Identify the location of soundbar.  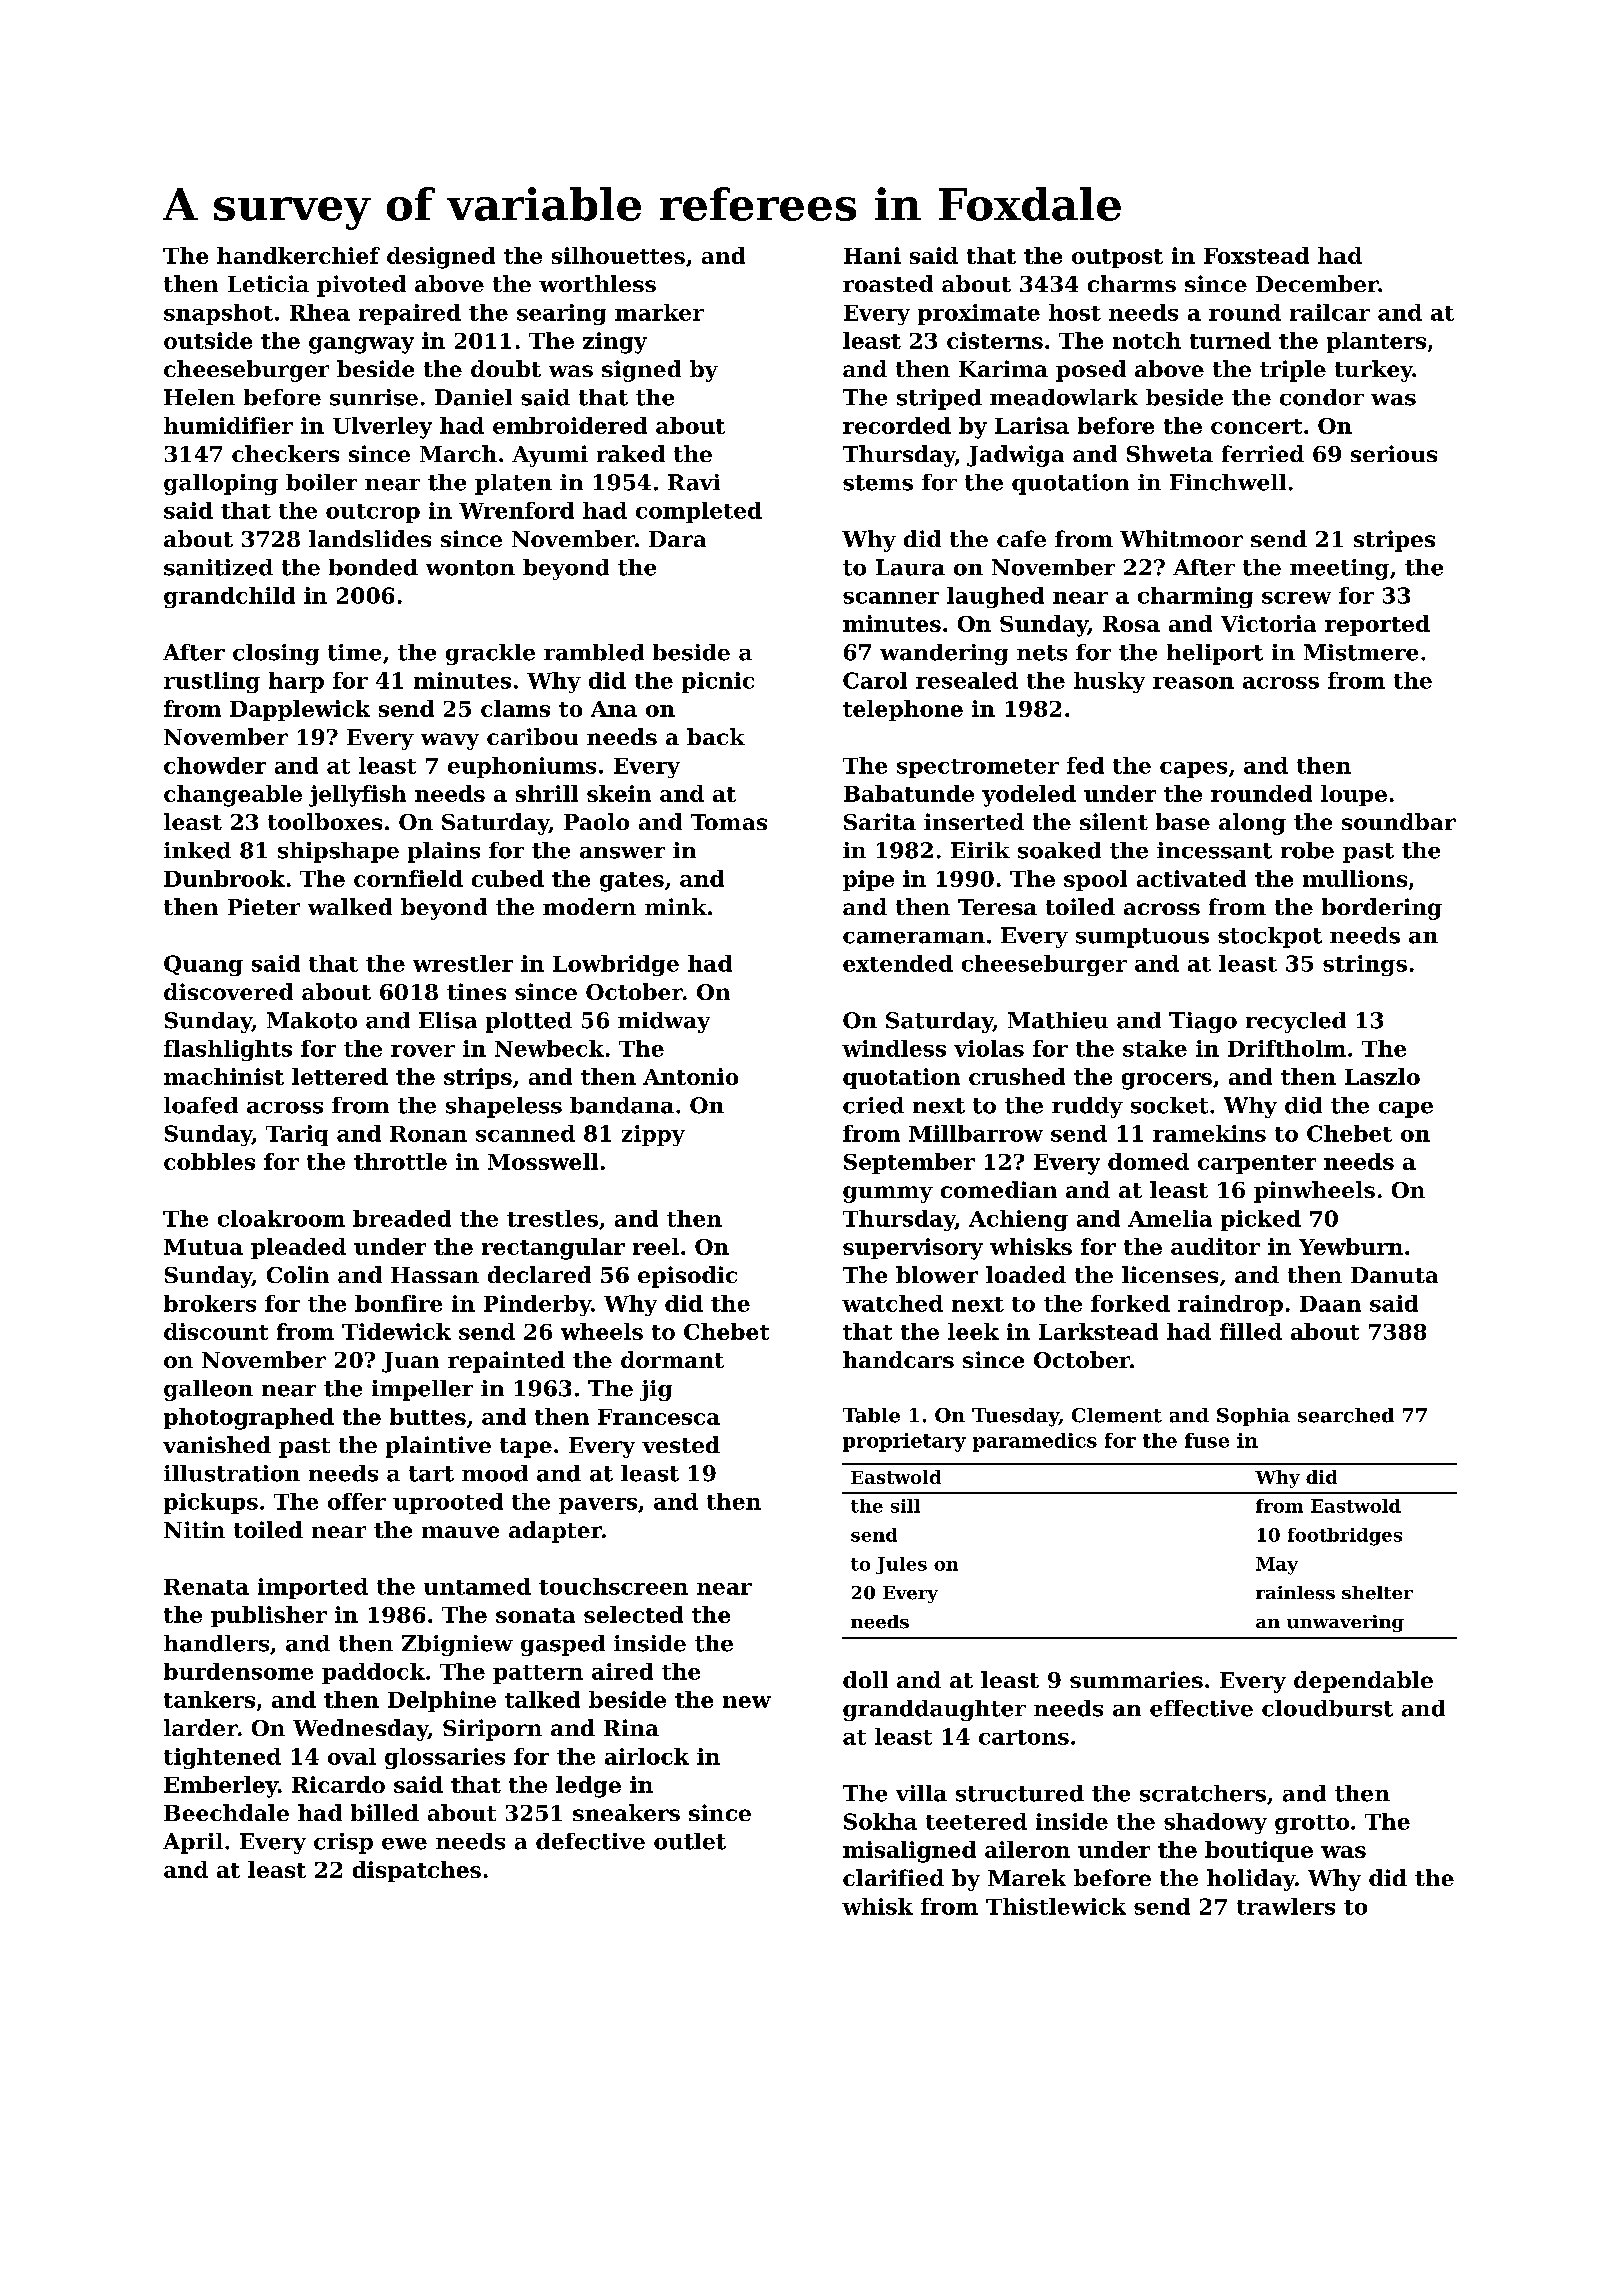
(1399, 821).
